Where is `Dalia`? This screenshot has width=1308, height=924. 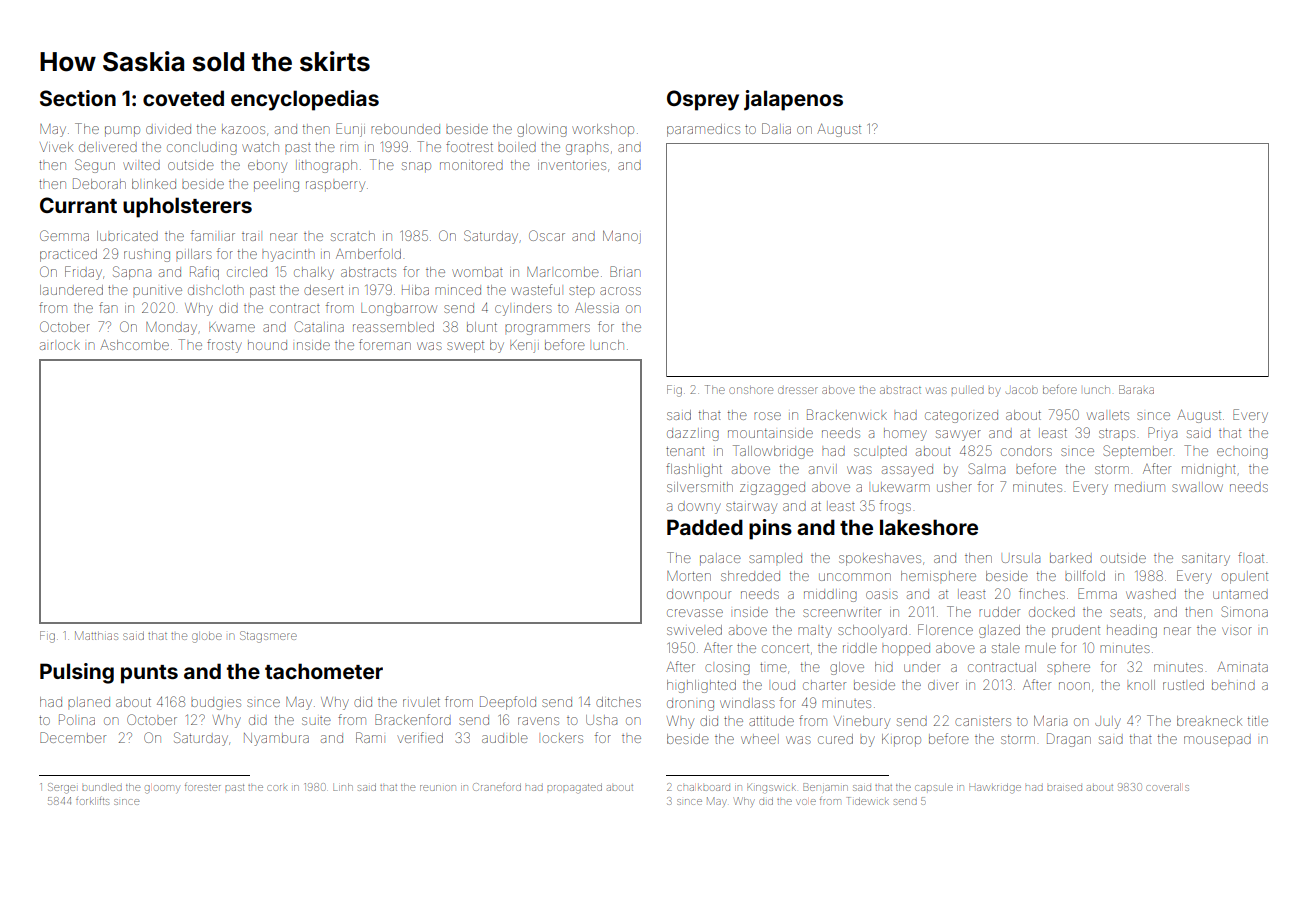 Dalia is located at coordinates (776, 128).
